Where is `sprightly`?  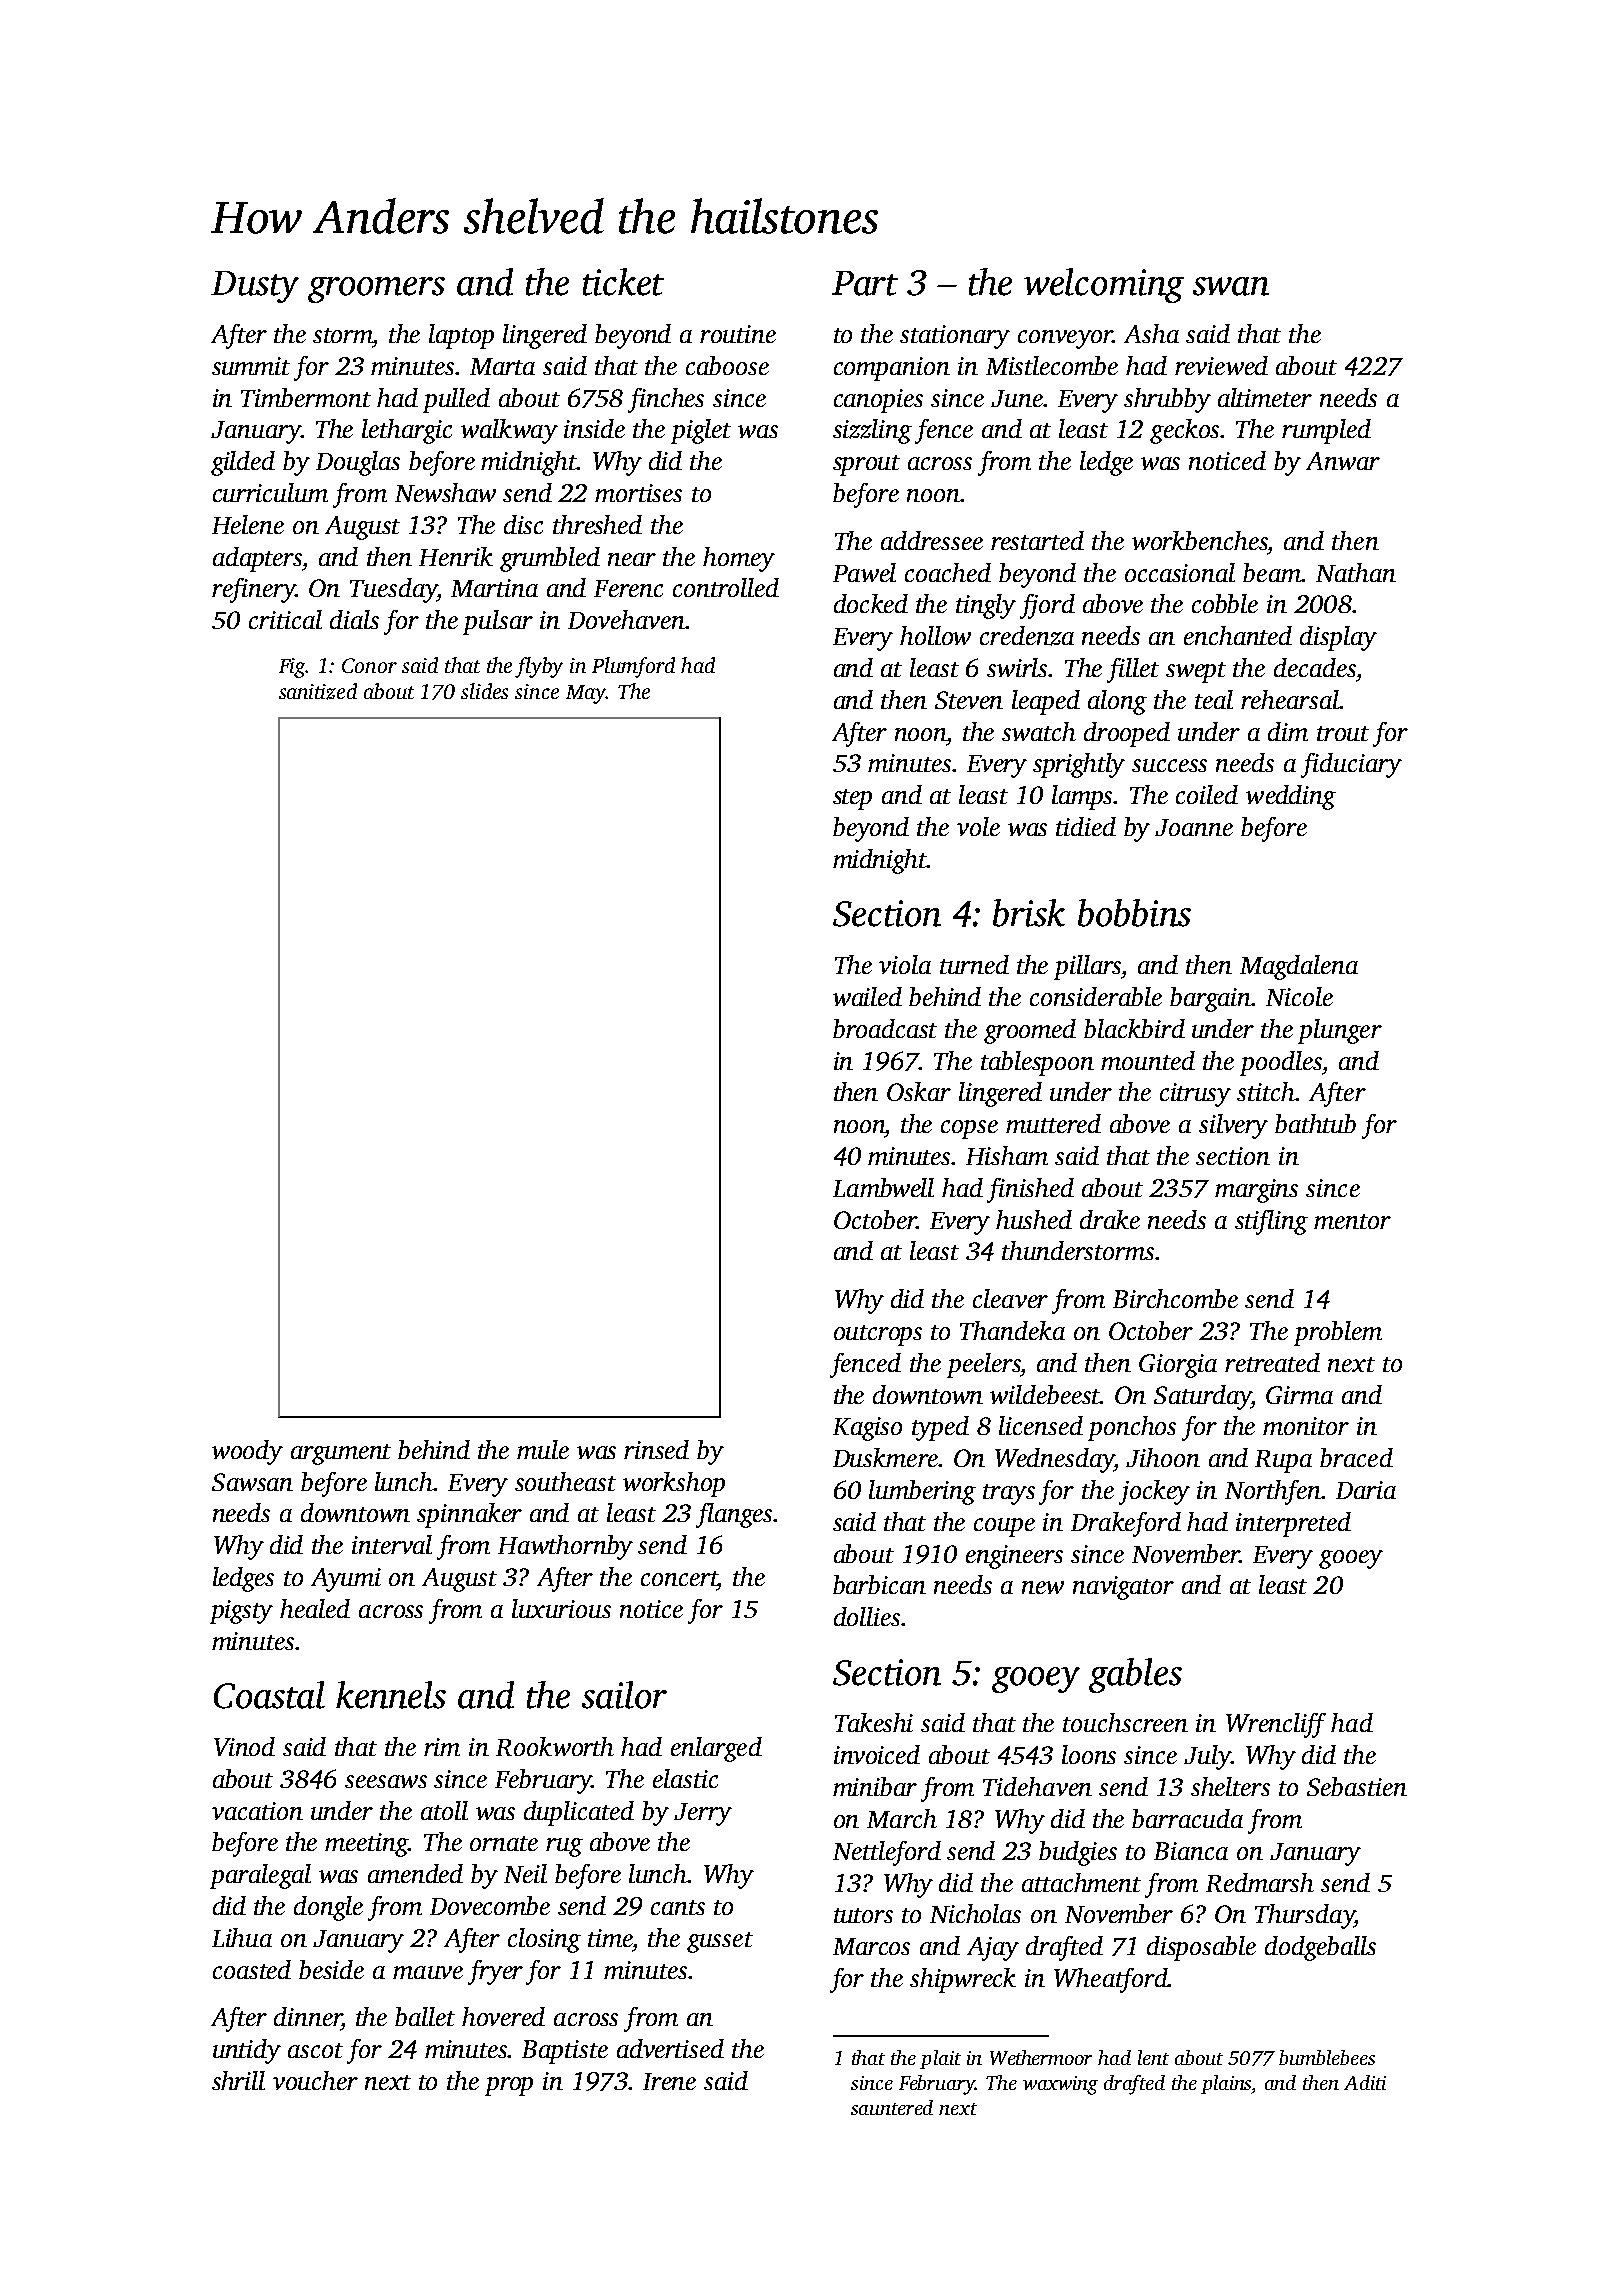 sprightly is located at coordinates (1079, 765).
